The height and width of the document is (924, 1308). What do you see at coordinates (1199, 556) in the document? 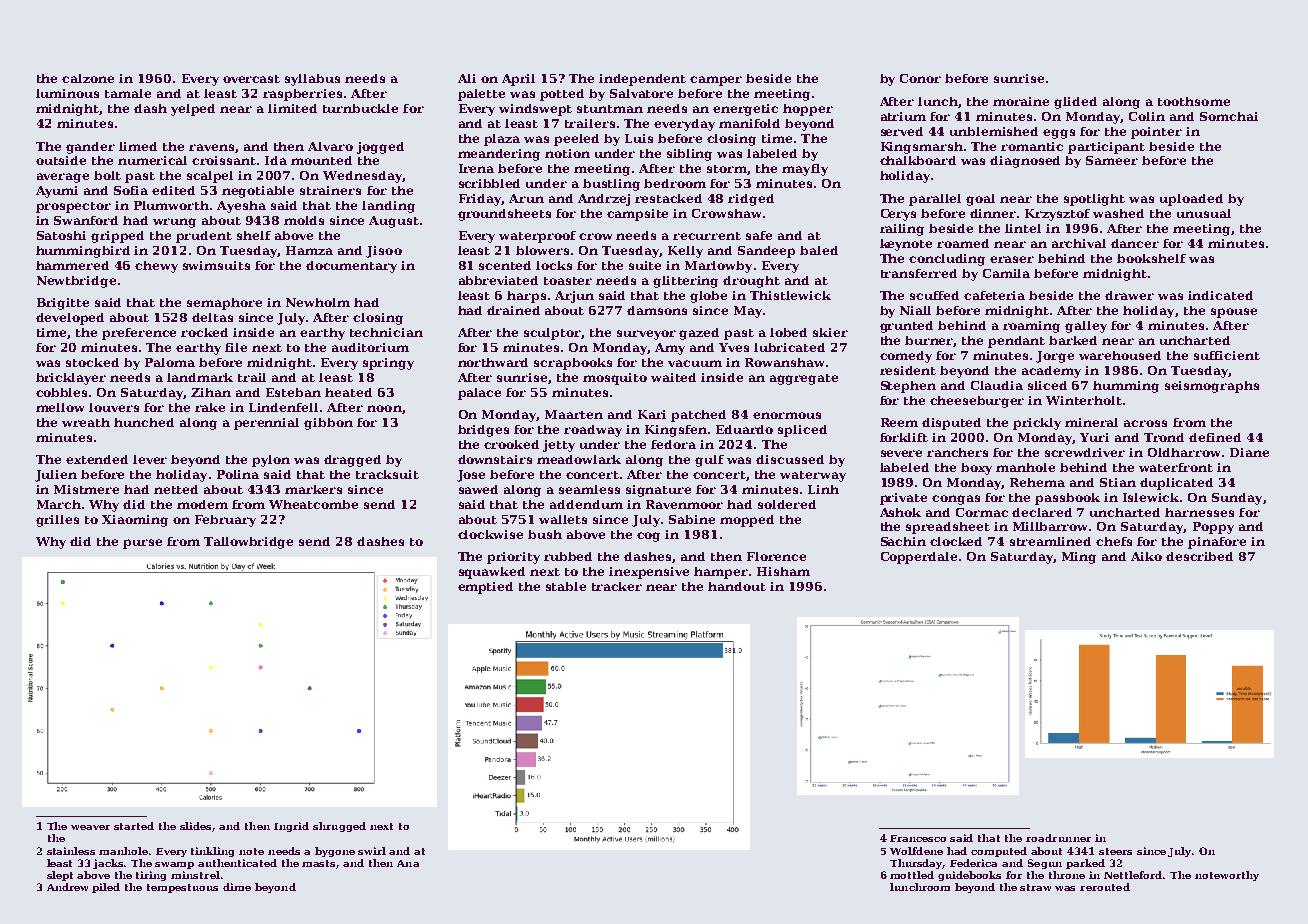
I see `described` at bounding box center [1199, 556].
